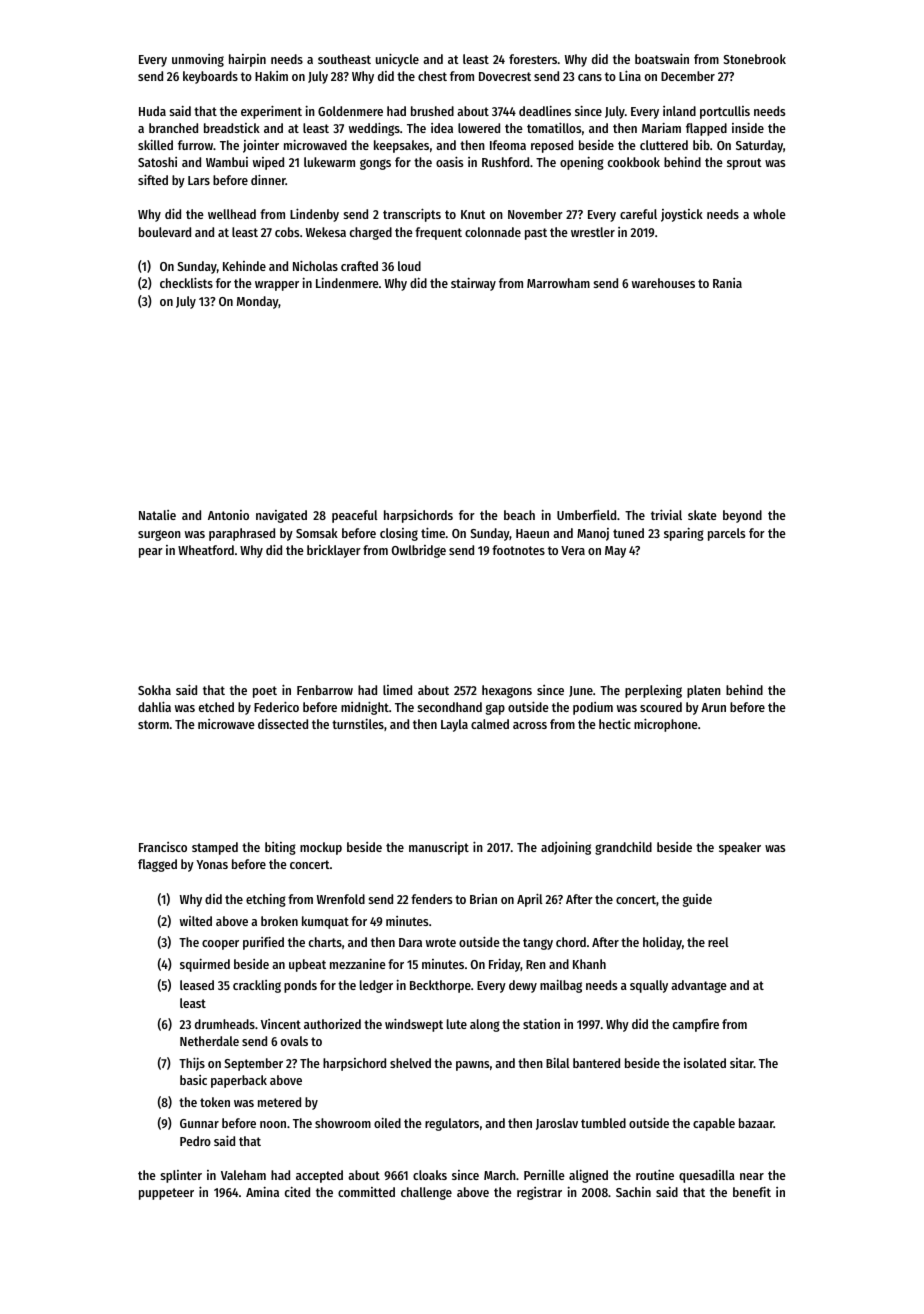 This document has height=1314, width=924. What do you see at coordinates (558, 283) in the document?
I see `Marrowham` at bounding box center [558, 283].
